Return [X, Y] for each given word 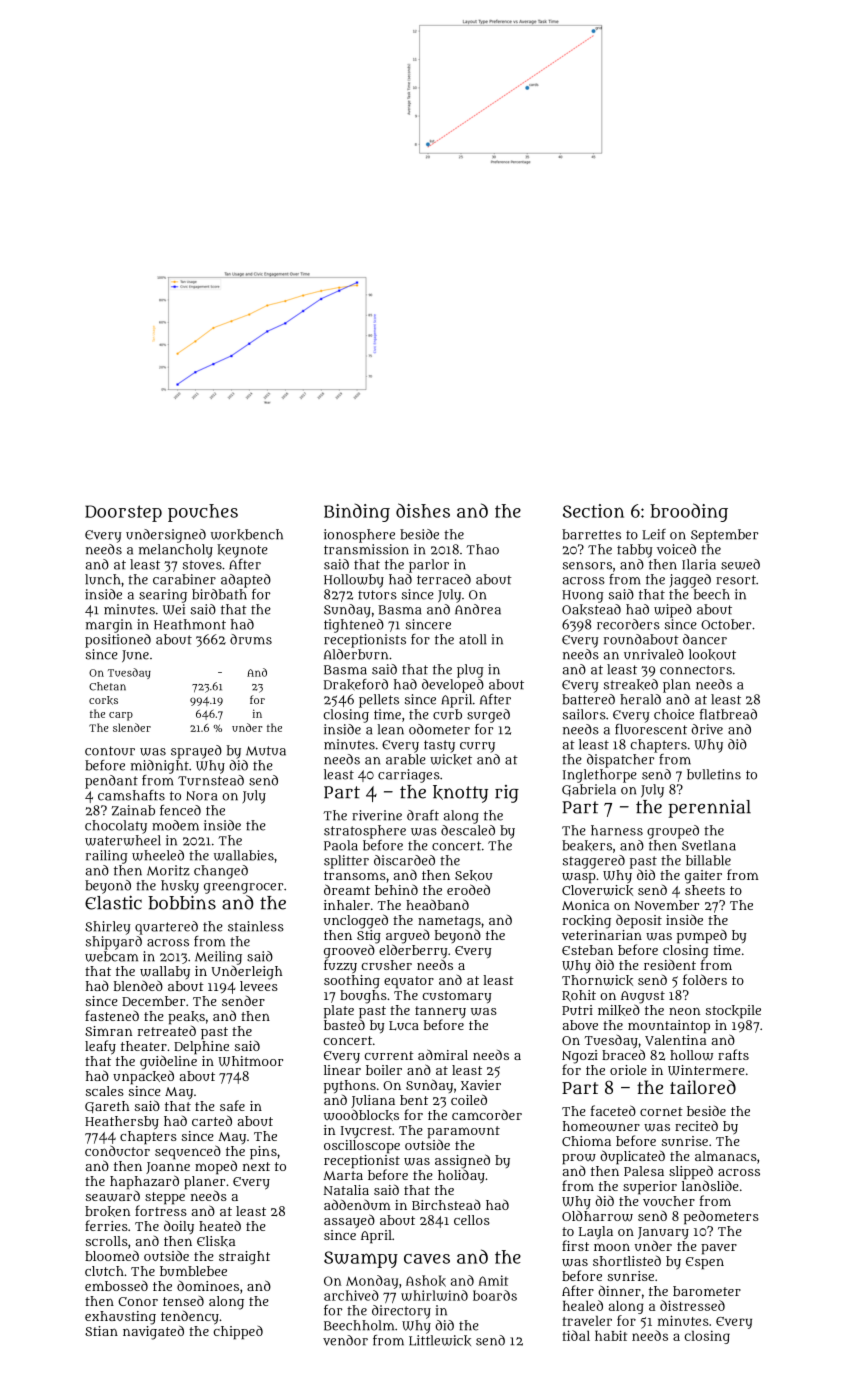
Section [593, 511]
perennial [709, 808]
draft [423, 815]
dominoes [208, 1286]
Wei [174, 609]
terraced [444, 579]
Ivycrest [366, 1132]
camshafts [131, 795]
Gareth [107, 1107]
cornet [661, 1111]
